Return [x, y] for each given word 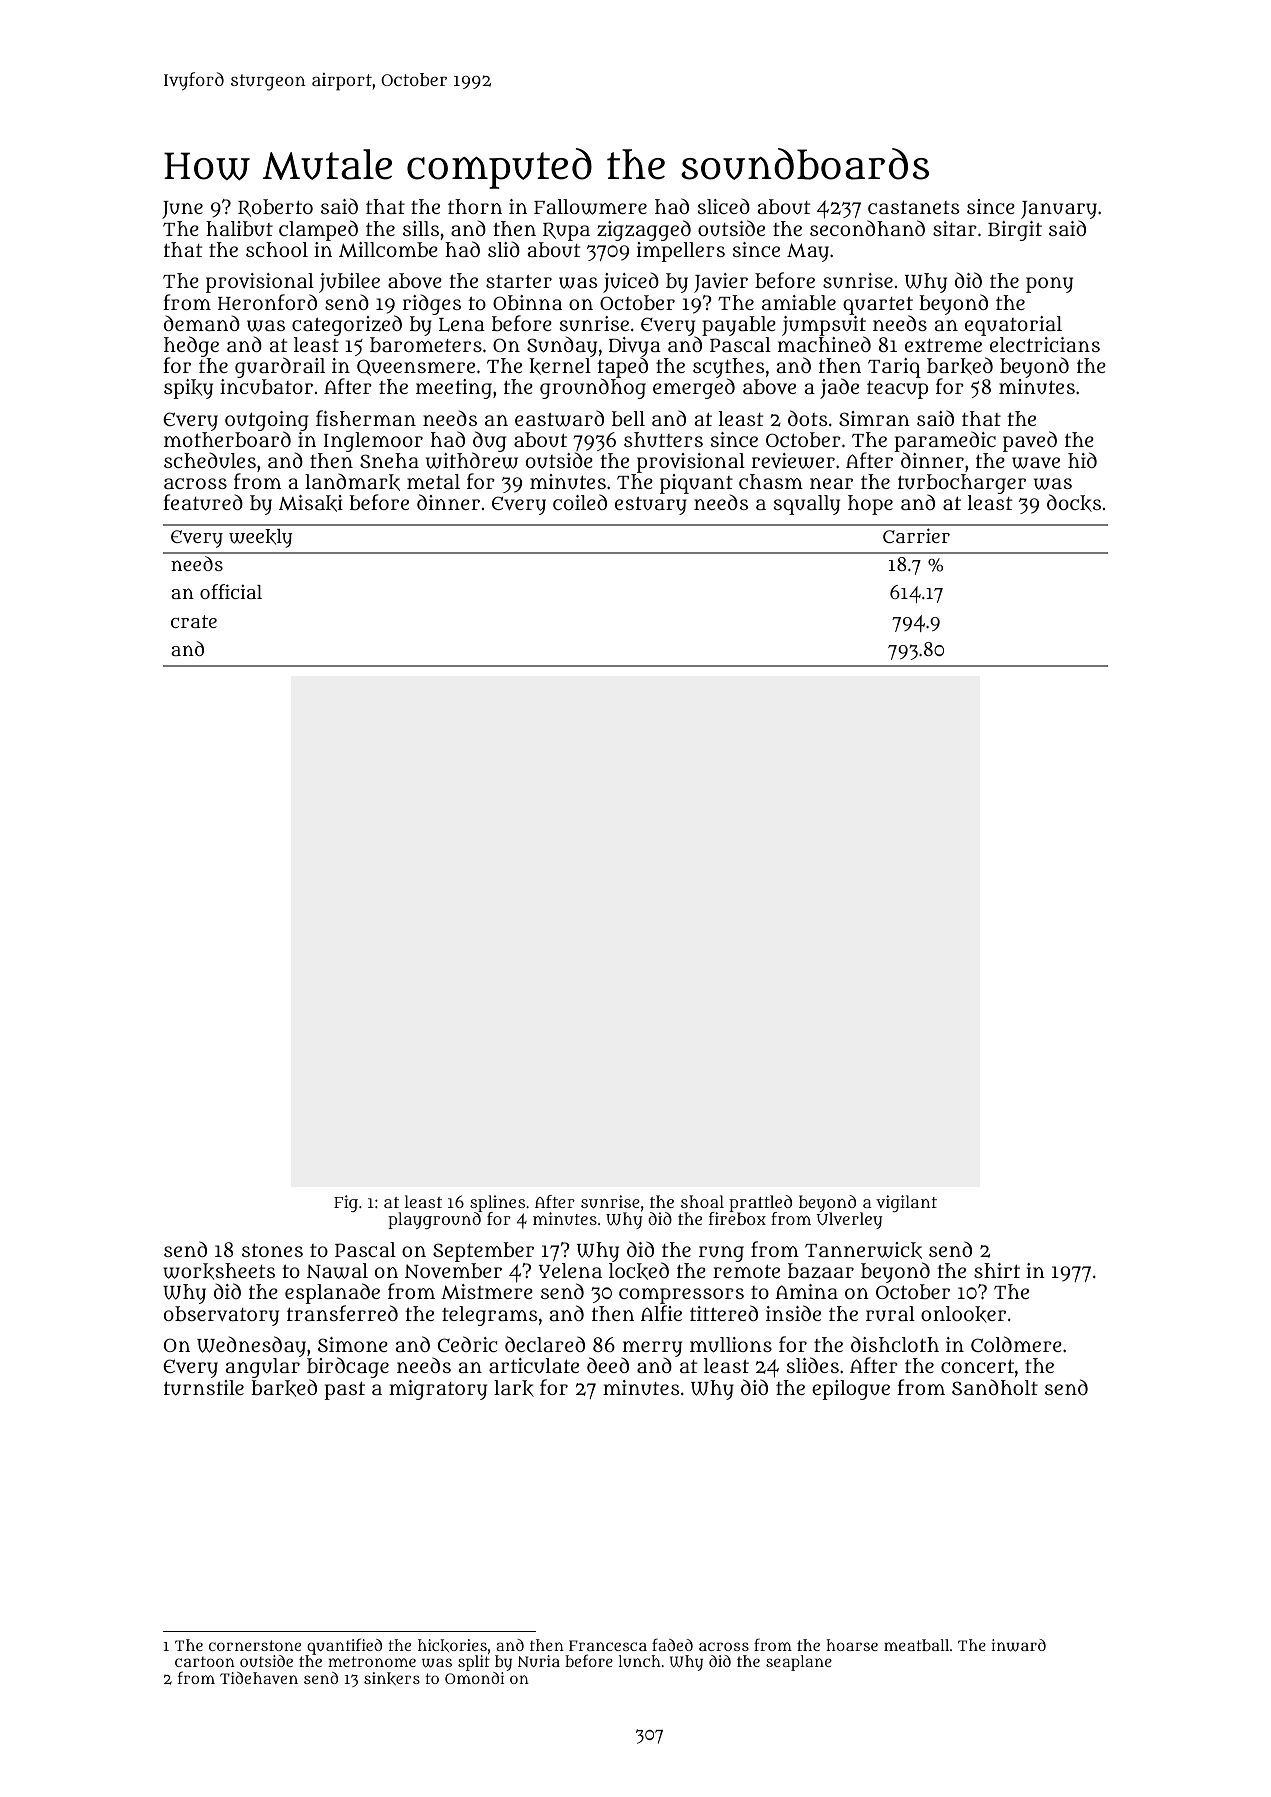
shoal [702, 1201]
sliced [724, 206]
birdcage [348, 1368]
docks [1074, 503]
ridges [432, 304]
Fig [346, 1203]
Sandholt [995, 1387]
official [231, 591]
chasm [771, 481]
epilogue [851, 1390]
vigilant [906, 1203]
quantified [343, 1647]
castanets [914, 207]
